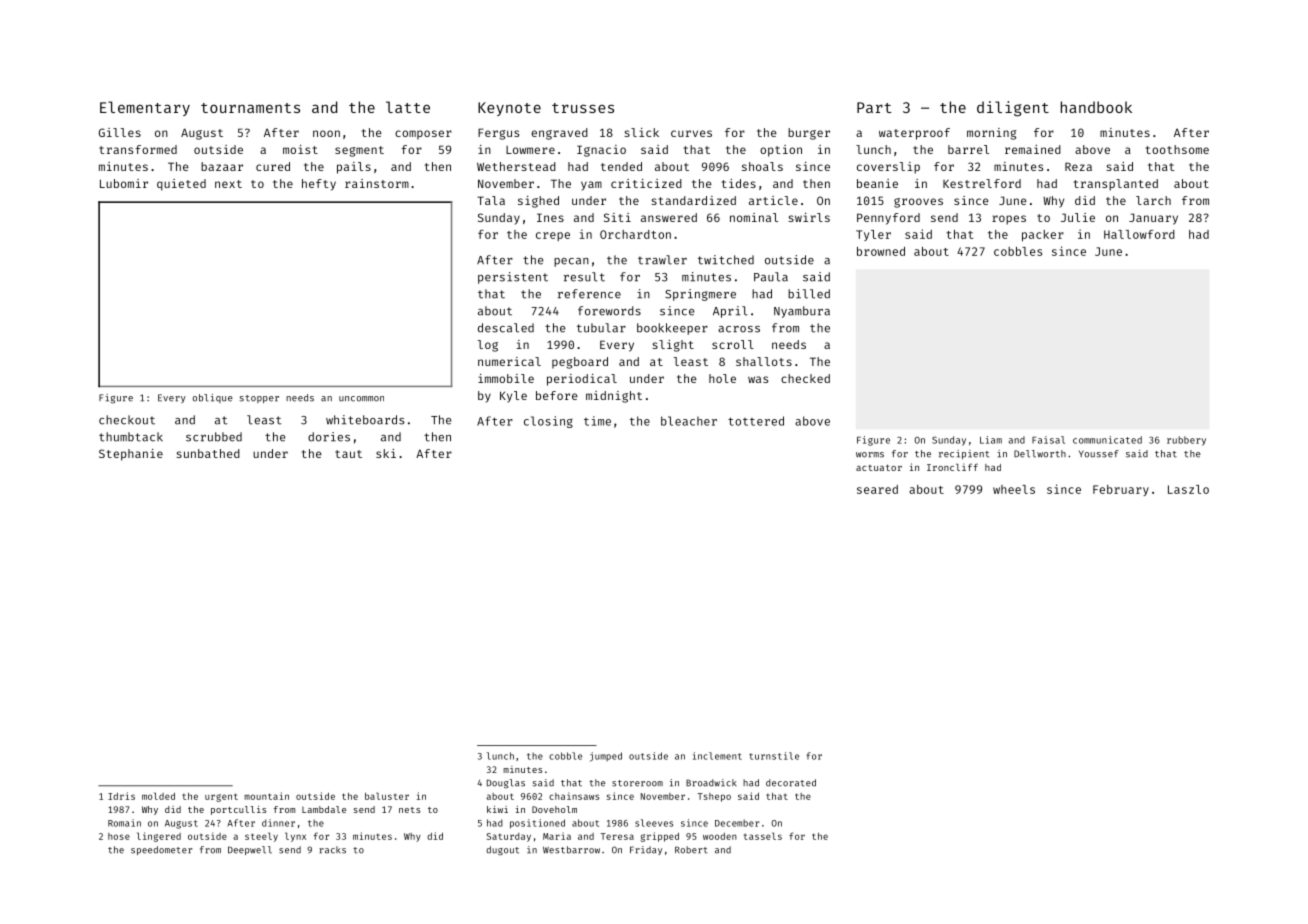  What do you see at coordinates (1139, 234) in the image?
I see `Hallowford` at bounding box center [1139, 234].
